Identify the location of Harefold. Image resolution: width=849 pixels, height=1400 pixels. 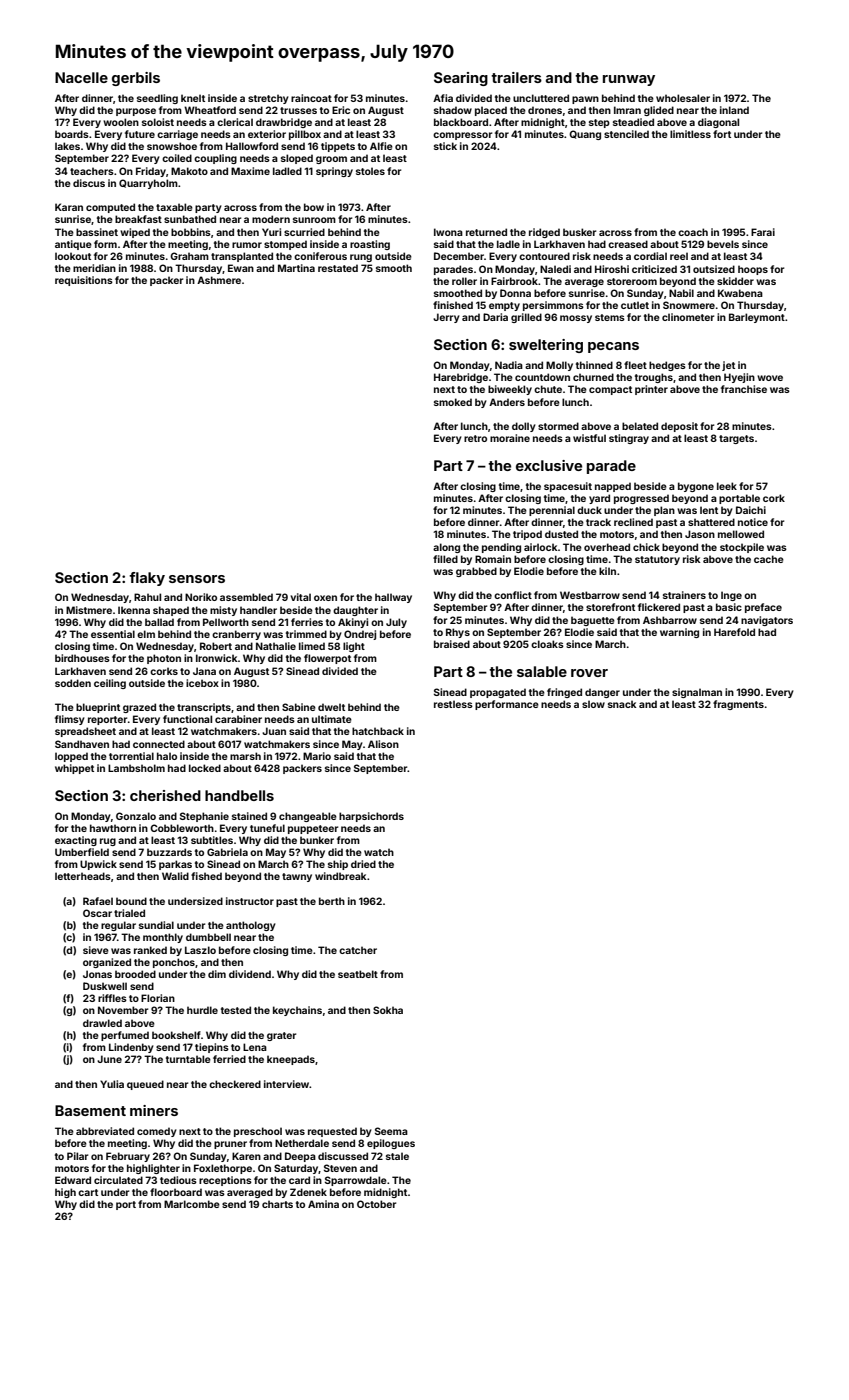
(734, 632).
